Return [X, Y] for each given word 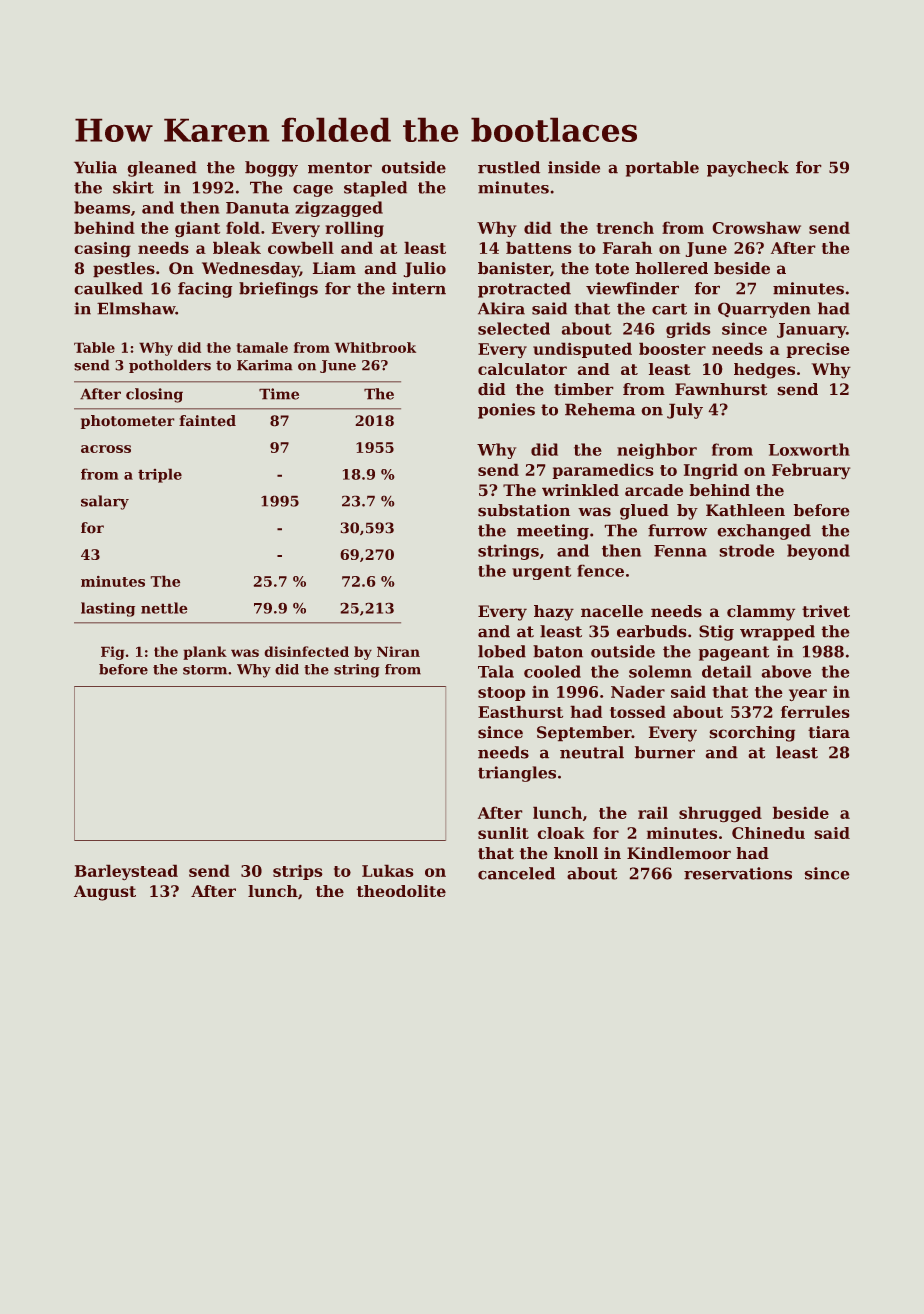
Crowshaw [756, 227]
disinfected [306, 651]
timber [584, 389]
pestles [124, 270]
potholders [170, 366]
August [105, 893]
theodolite [401, 891]
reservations [738, 873]
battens [539, 247]
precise [818, 350]
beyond [818, 552]
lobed [502, 651]
